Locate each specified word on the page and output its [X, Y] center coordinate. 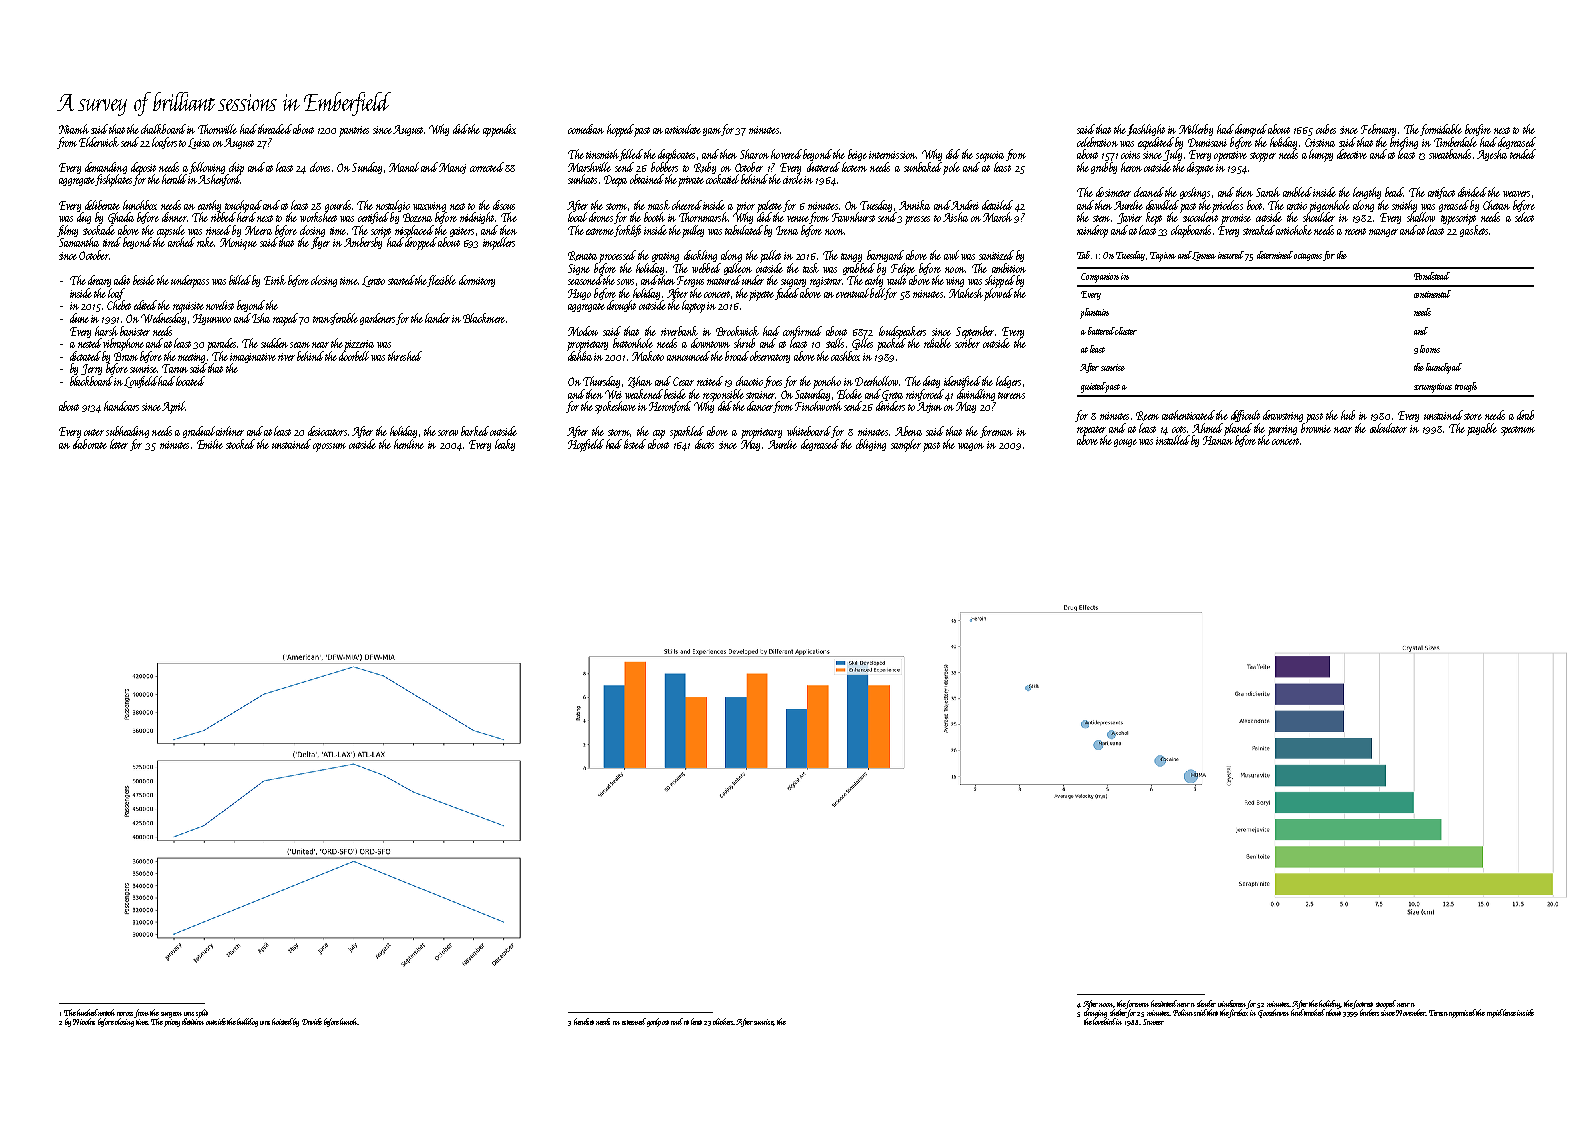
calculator [1388, 428]
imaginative [253, 358]
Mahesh [966, 293]
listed [635, 444]
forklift [627, 231]
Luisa [199, 143]
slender [1206, 1003]
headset [584, 1021]
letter [119, 444]
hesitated [1164, 1003]
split [202, 1013]
